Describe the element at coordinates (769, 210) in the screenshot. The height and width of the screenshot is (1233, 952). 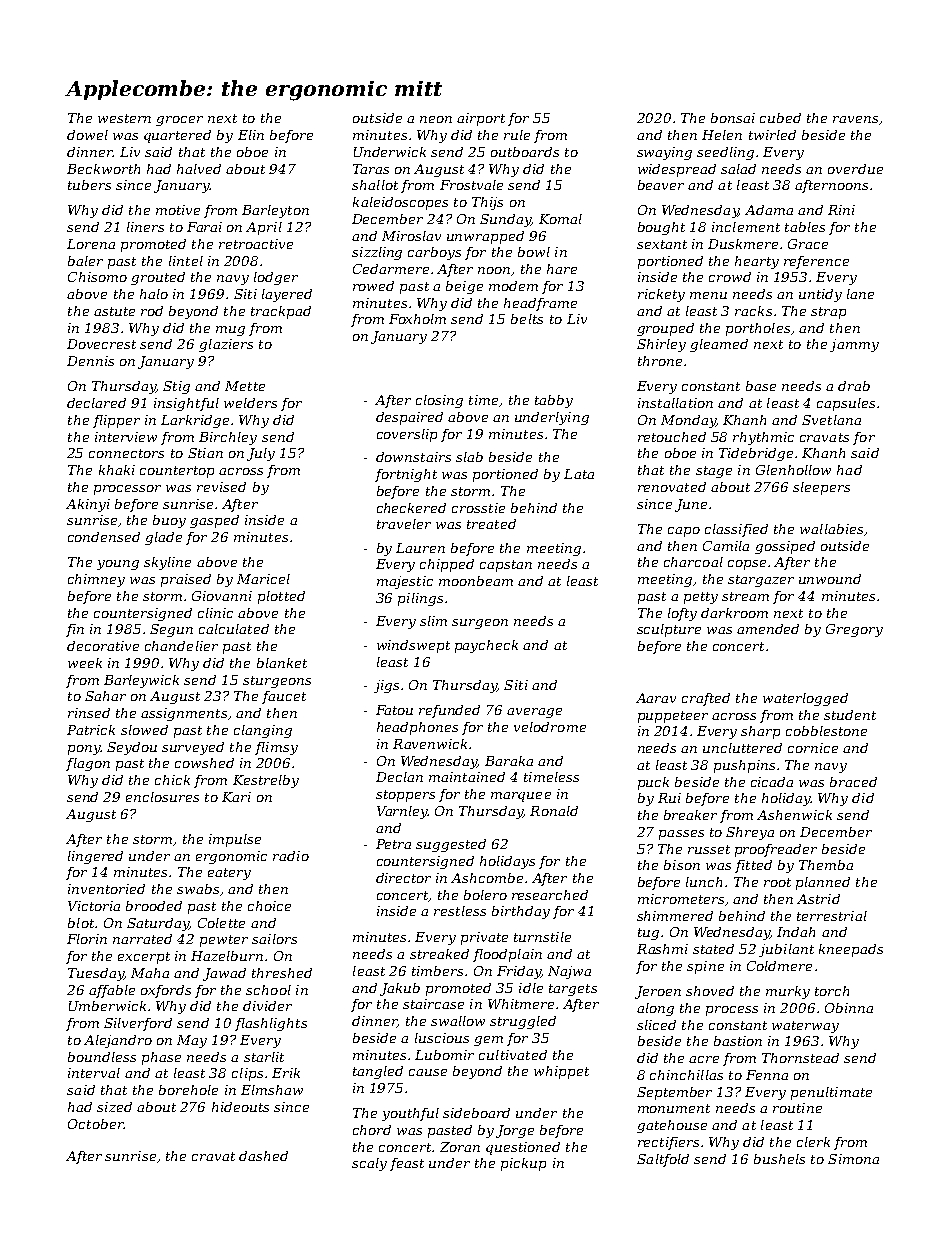
I see `Adama` at that location.
